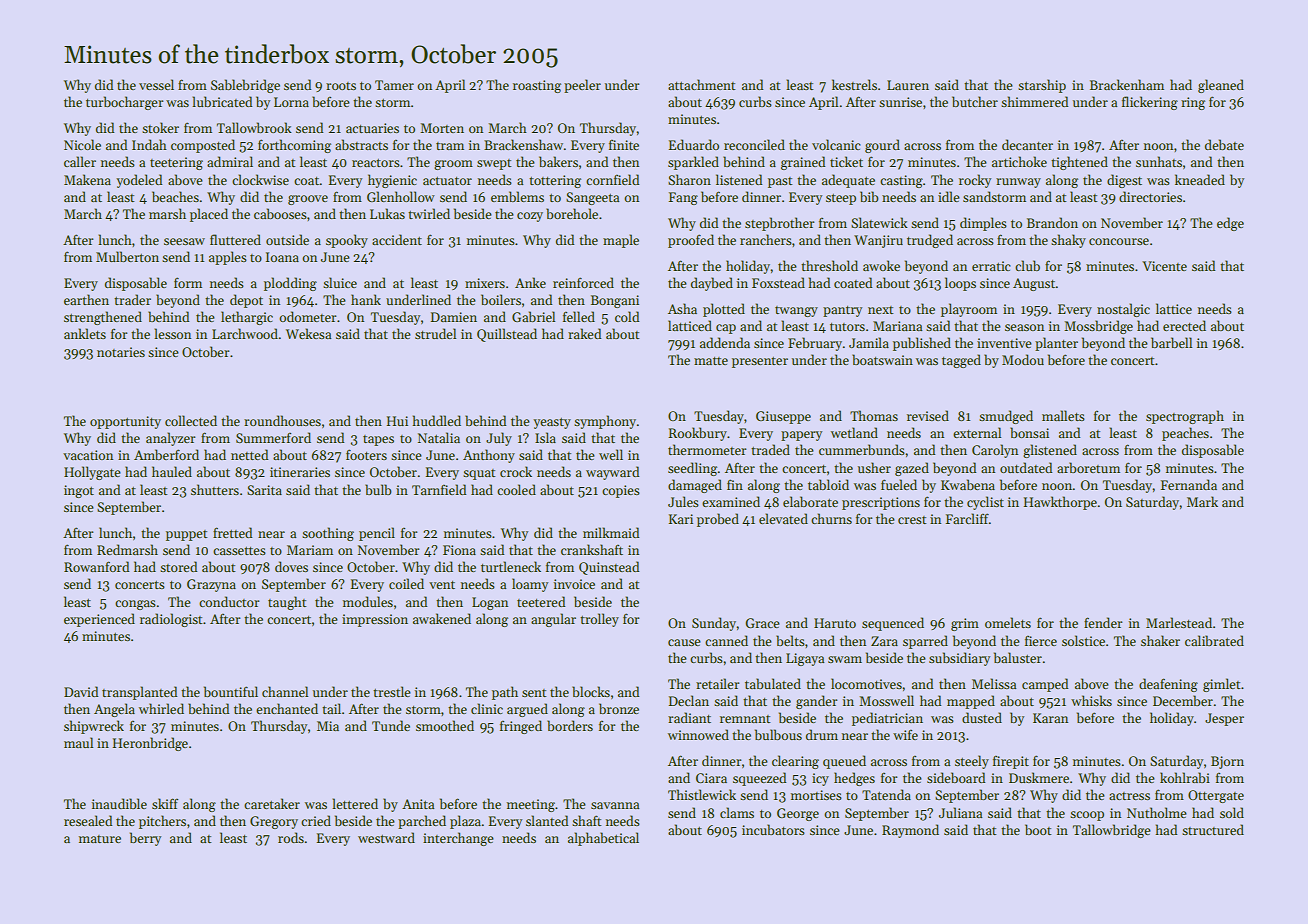 This image has width=1308, height=924. What do you see at coordinates (490, 603) in the image?
I see `Logan` at bounding box center [490, 603].
